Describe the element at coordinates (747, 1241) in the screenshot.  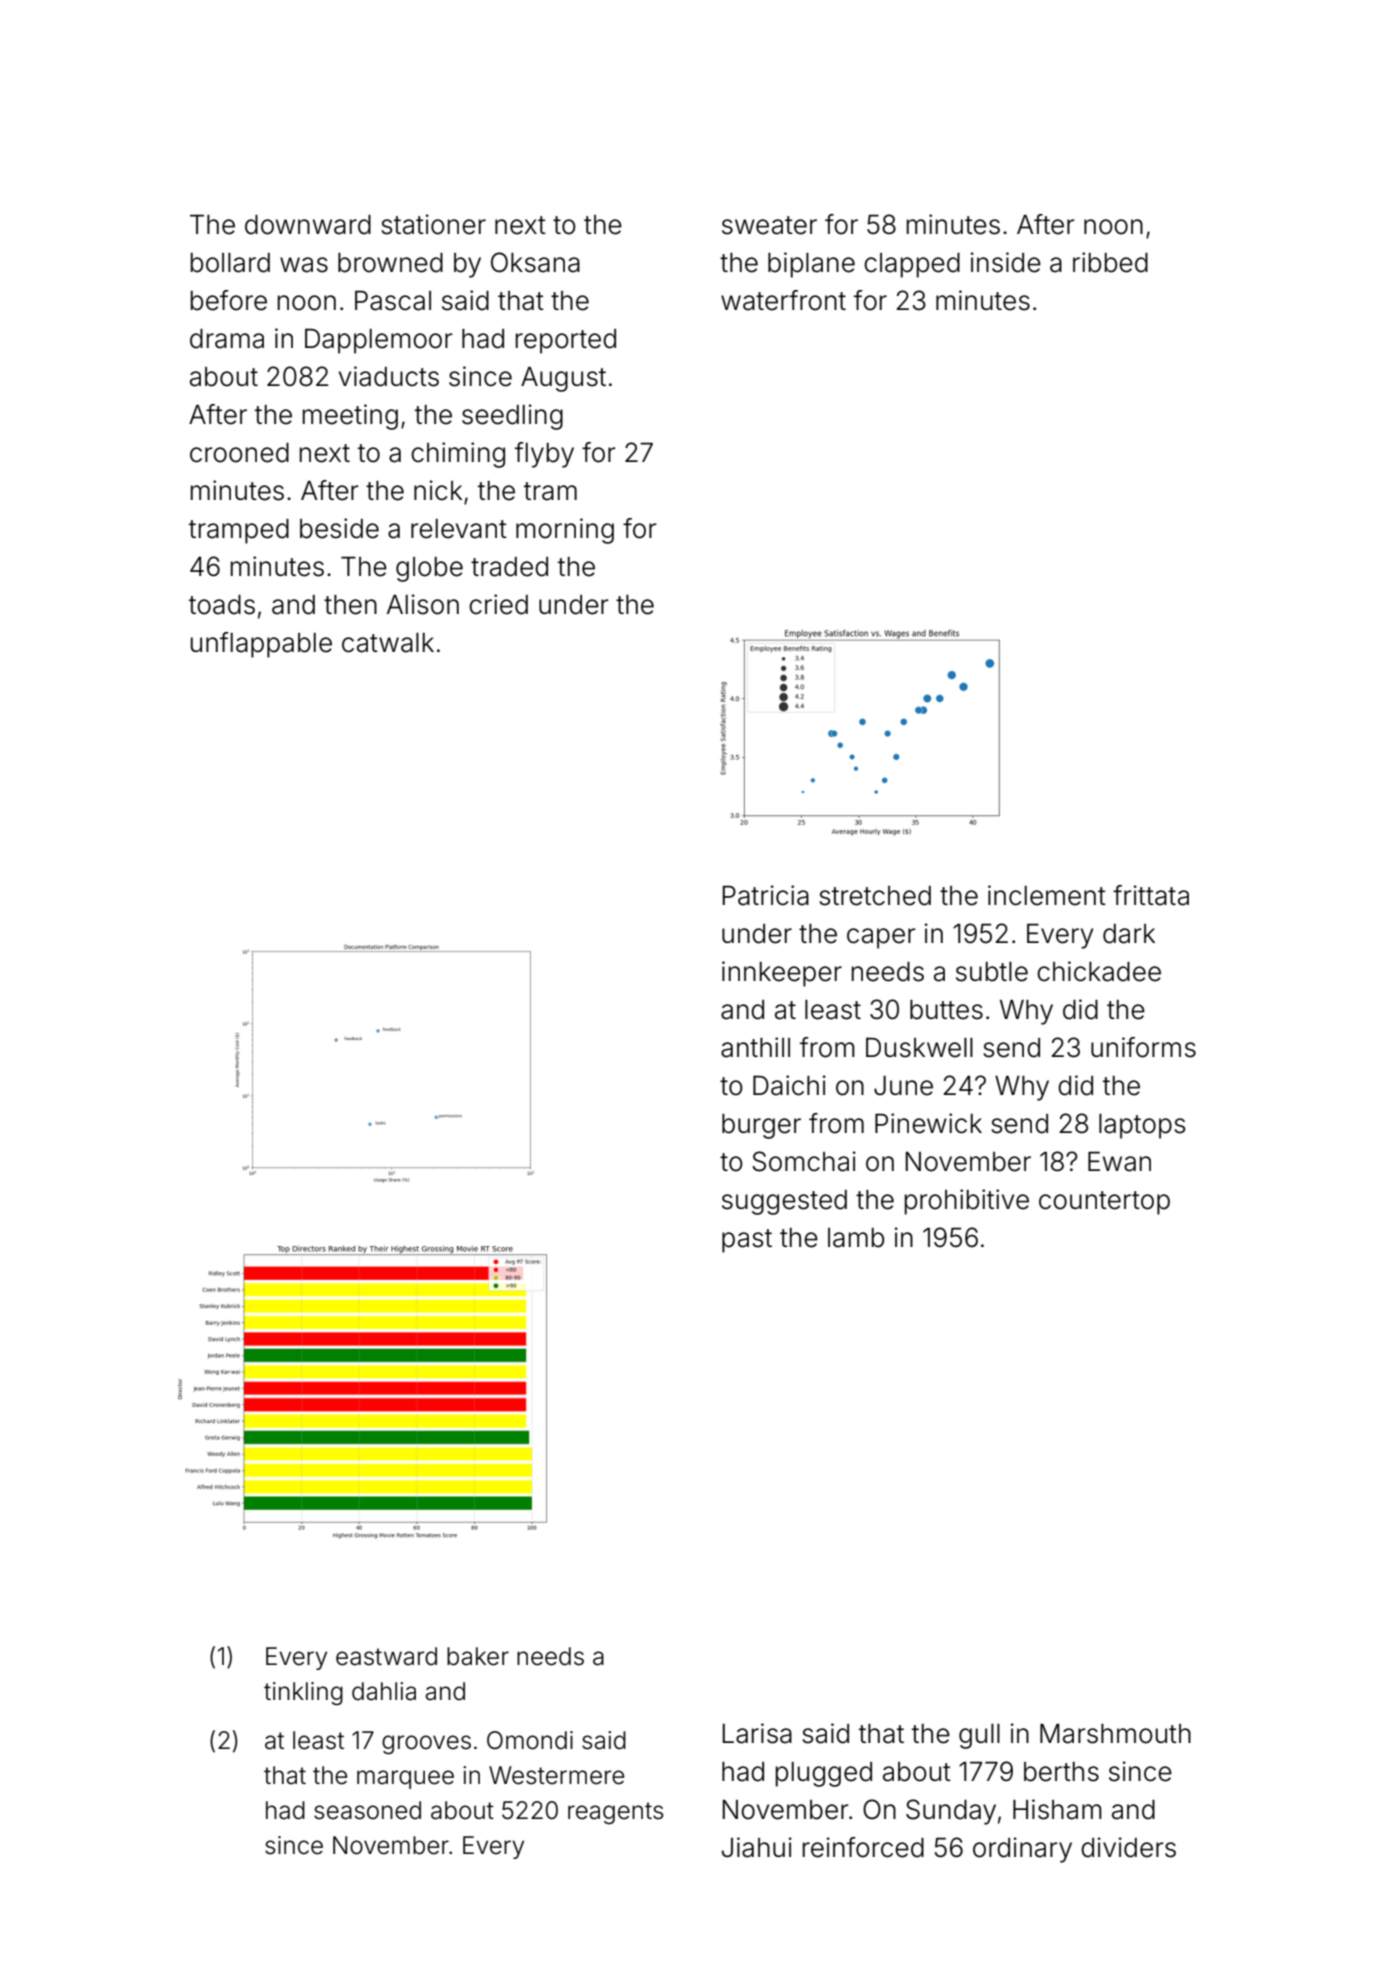
I see `past` at that location.
